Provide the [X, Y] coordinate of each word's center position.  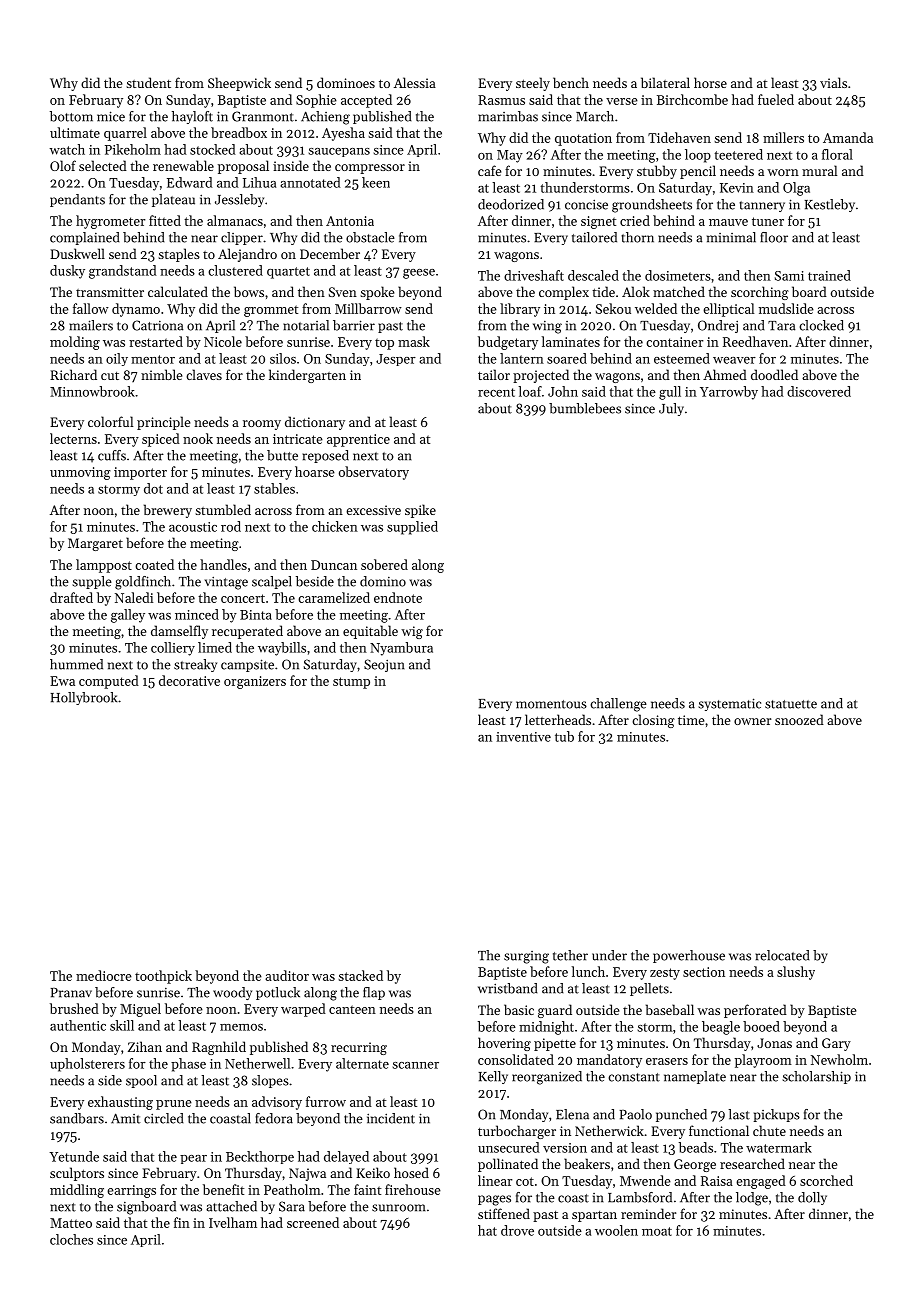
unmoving [80, 473]
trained [829, 275]
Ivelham [233, 1222]
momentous [551, 704]
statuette [791, 704]
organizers [255, 682]
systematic [729, 704]
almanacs [235, 220]
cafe [489, 170]
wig [412, 632]
